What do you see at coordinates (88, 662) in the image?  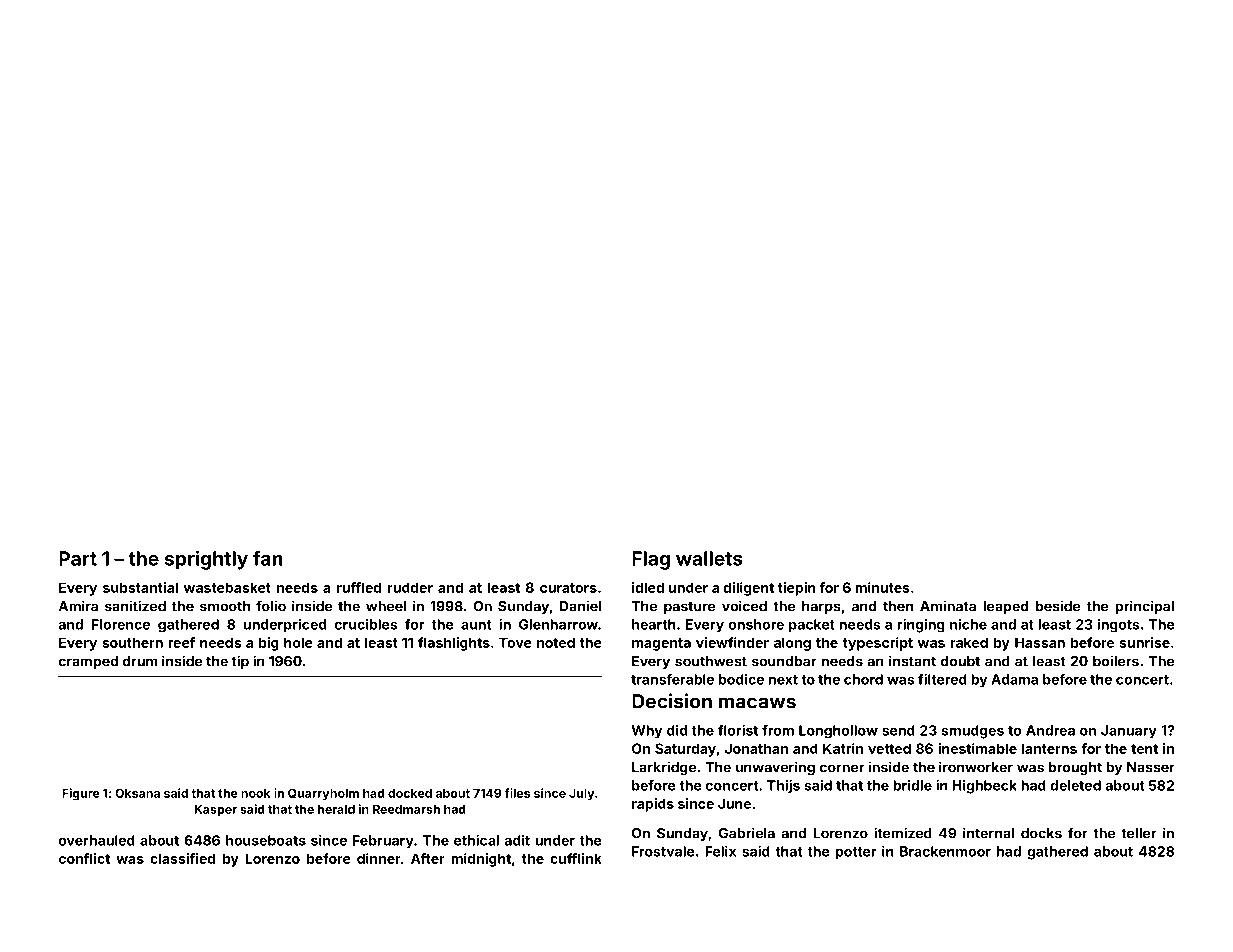 I see `cramped` at bounding box center [88, 662].
